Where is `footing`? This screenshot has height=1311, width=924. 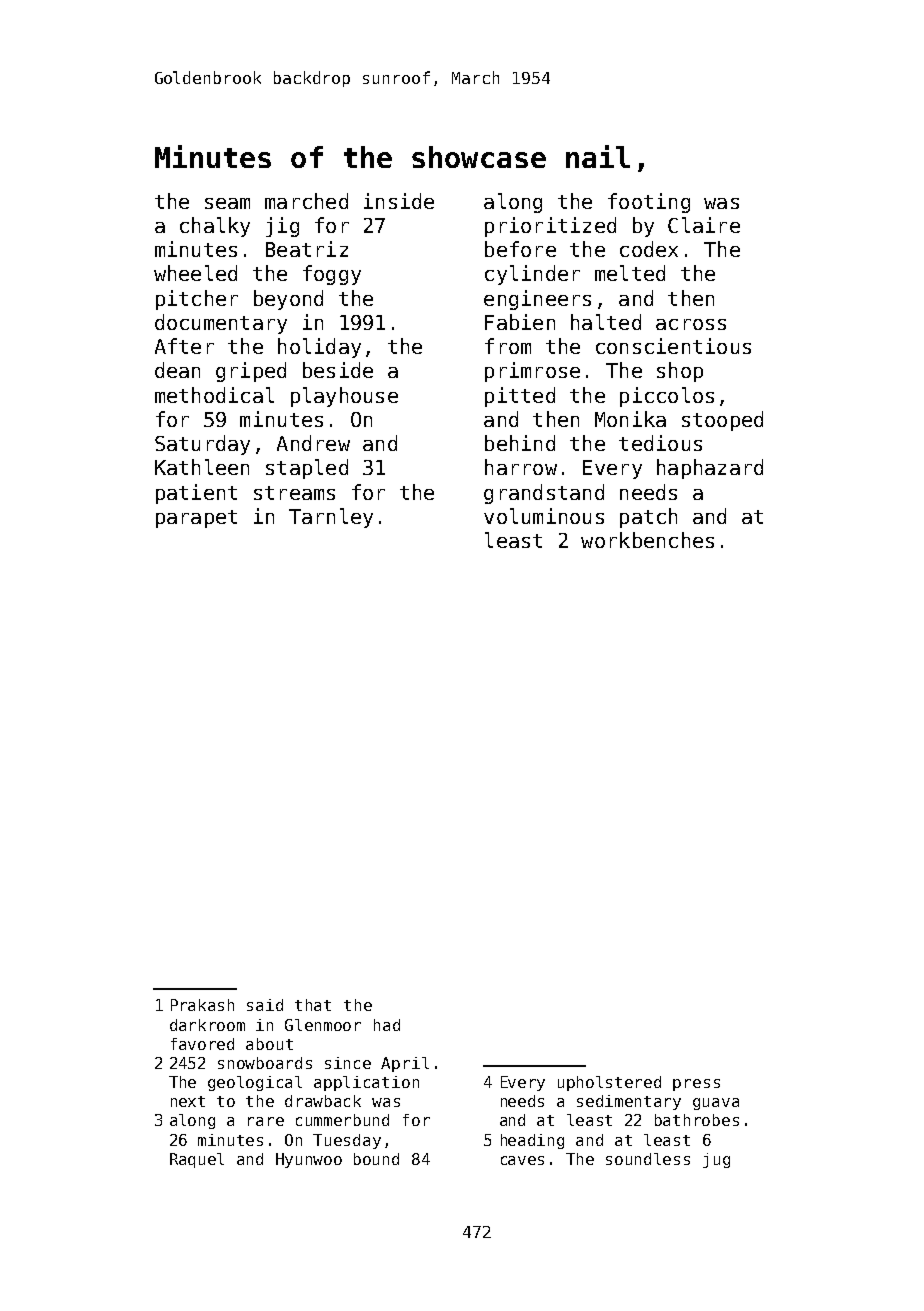
footing is located at coordinates (649, 203).
